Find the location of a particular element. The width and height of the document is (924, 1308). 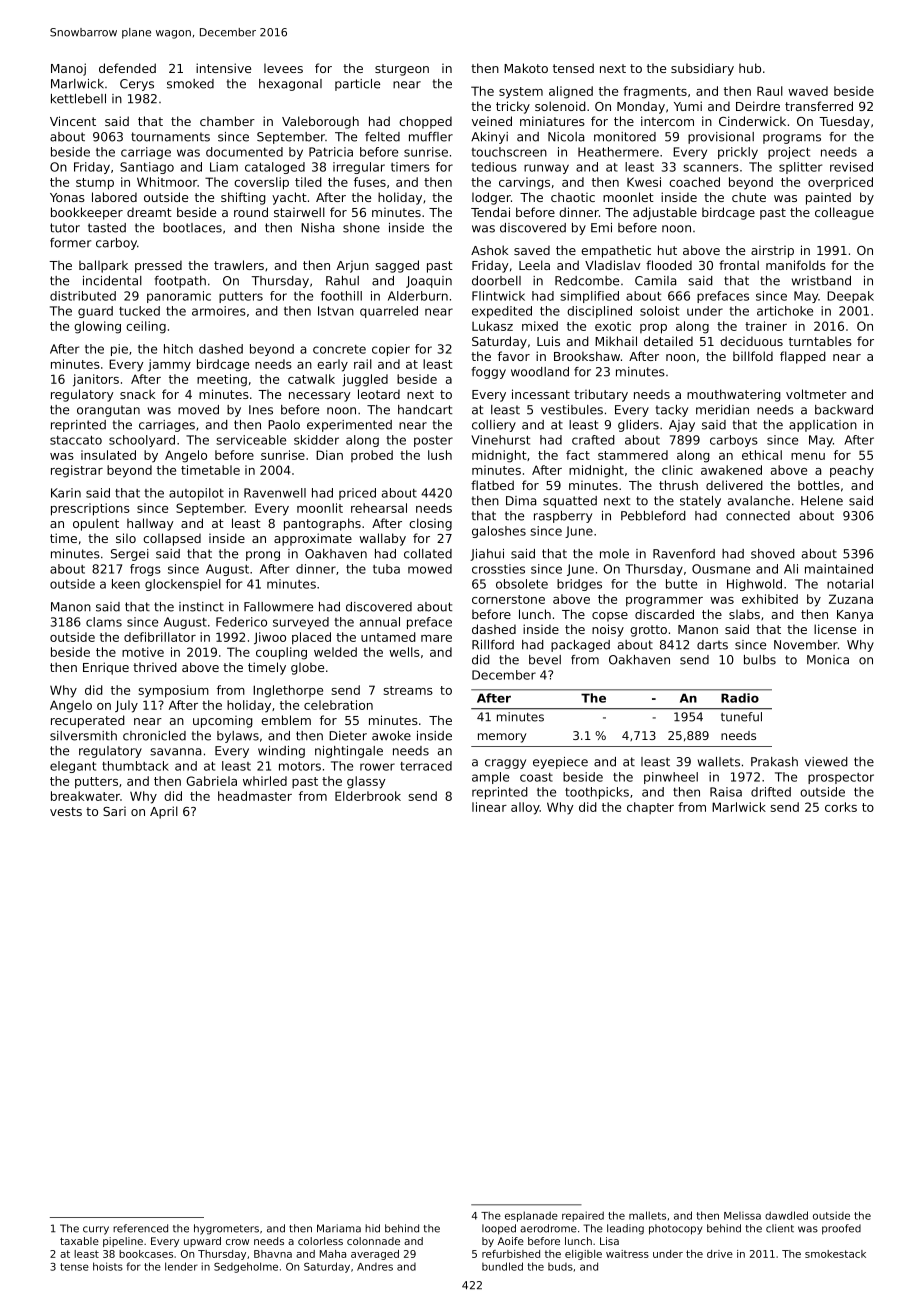

levees is located at coordinates (283, 68).
